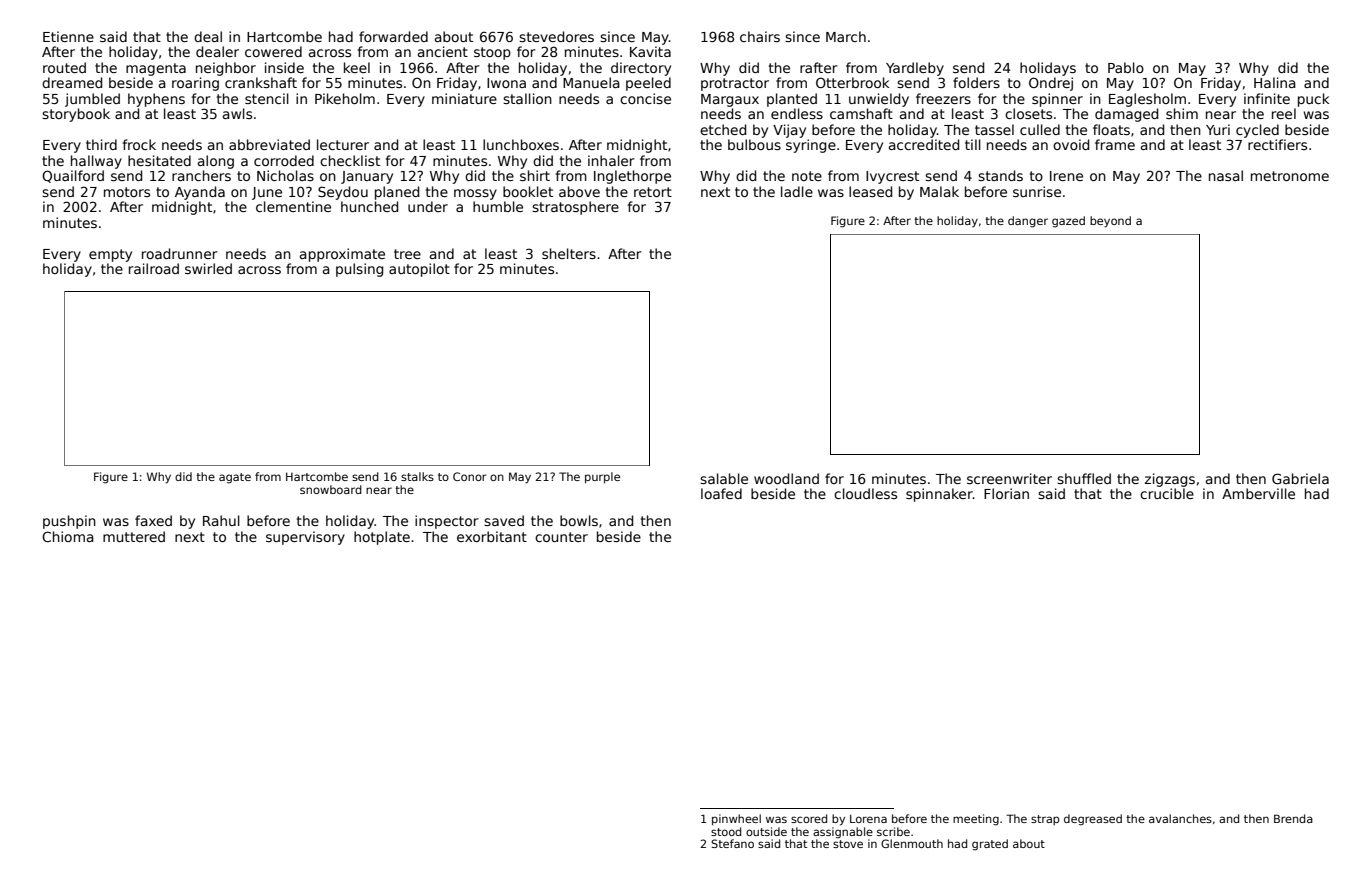 This image has width=1372, height=887. What do you see at coordinates (1110, 222) in the image?
I see `beyond` at bounding box center [1110, 222].
